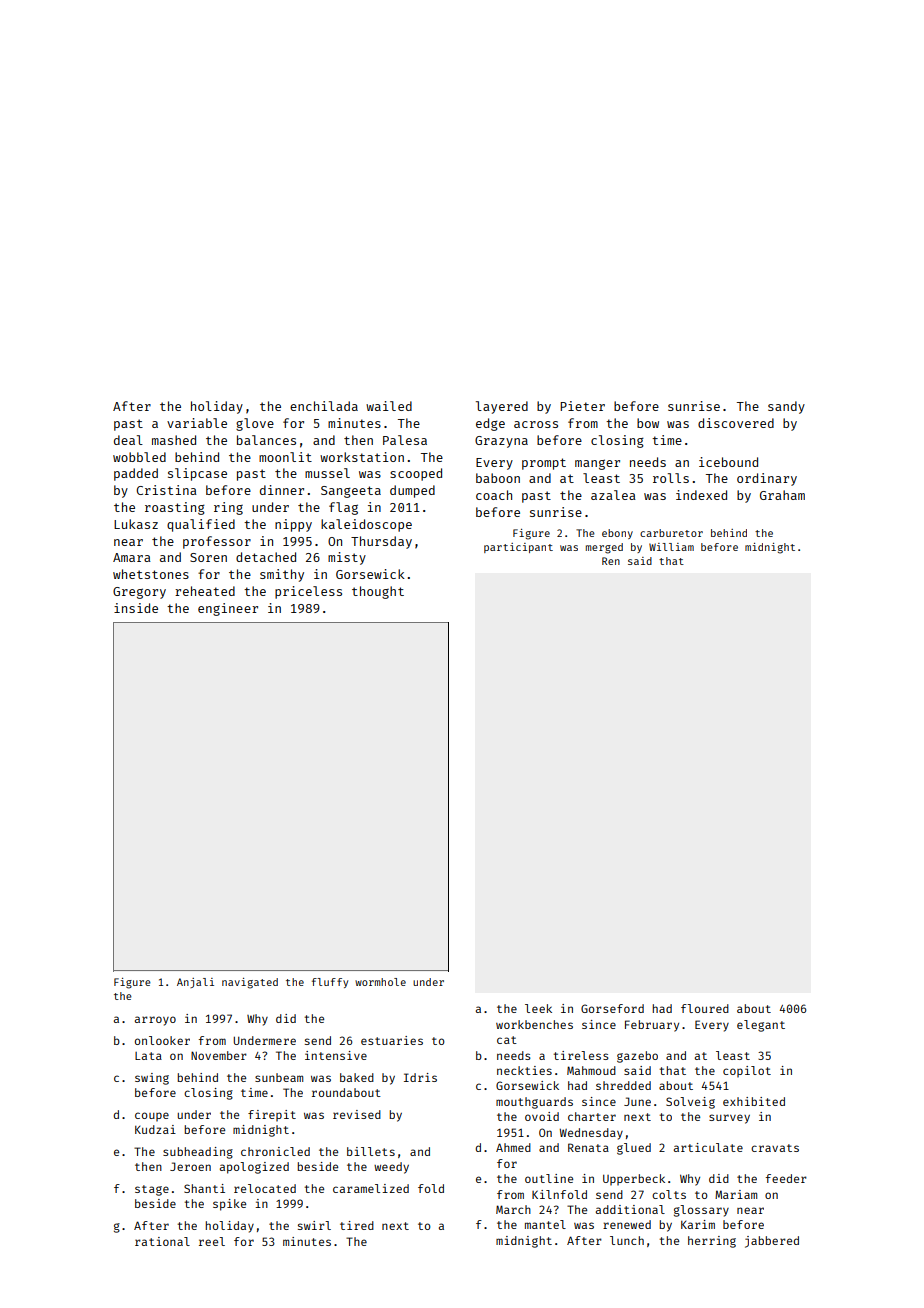 The image size is (924, 1308). I want to click on swirl, so click(314, 1225).
